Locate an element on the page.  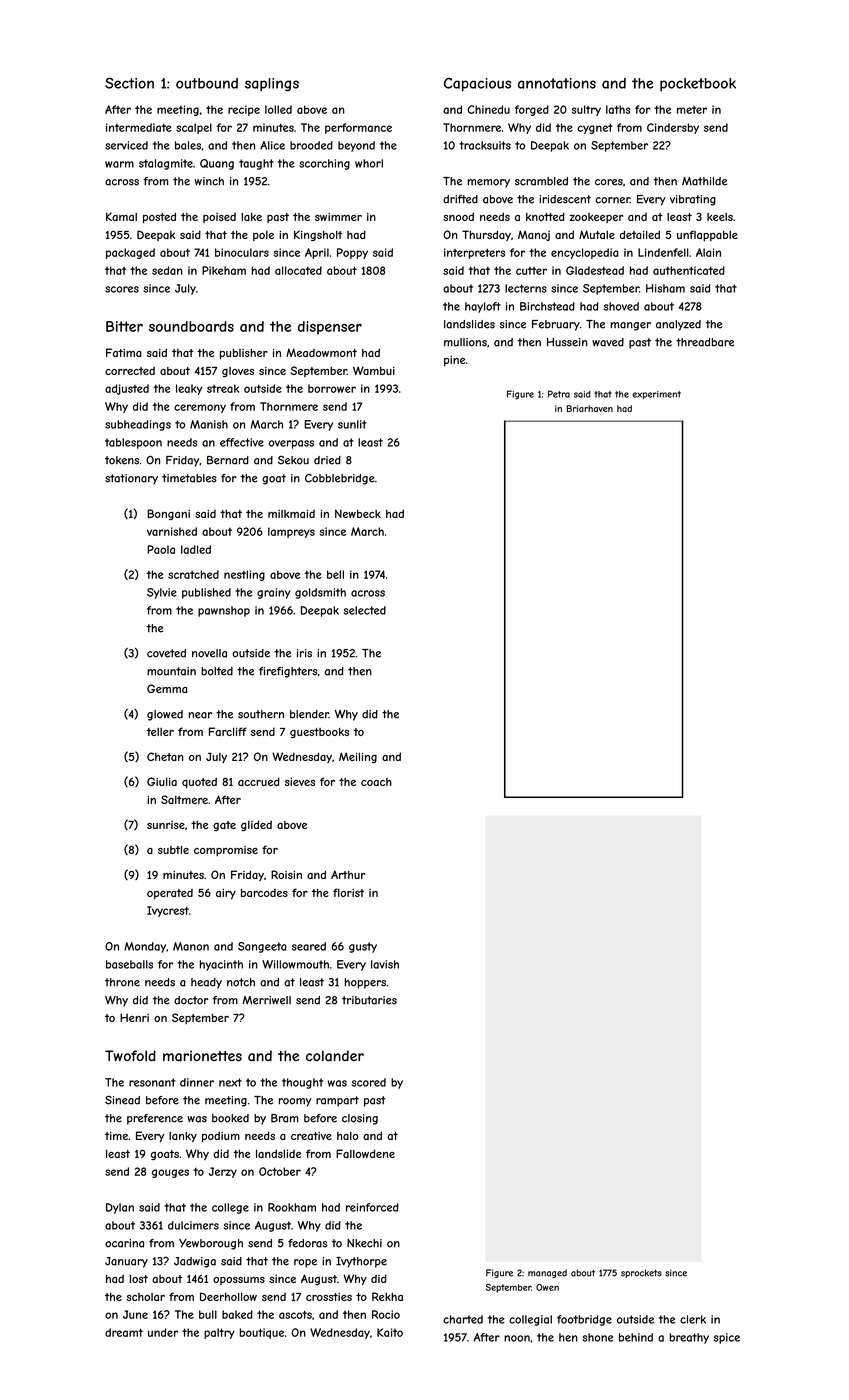
swimmer is located at coordinates (338, 217).
